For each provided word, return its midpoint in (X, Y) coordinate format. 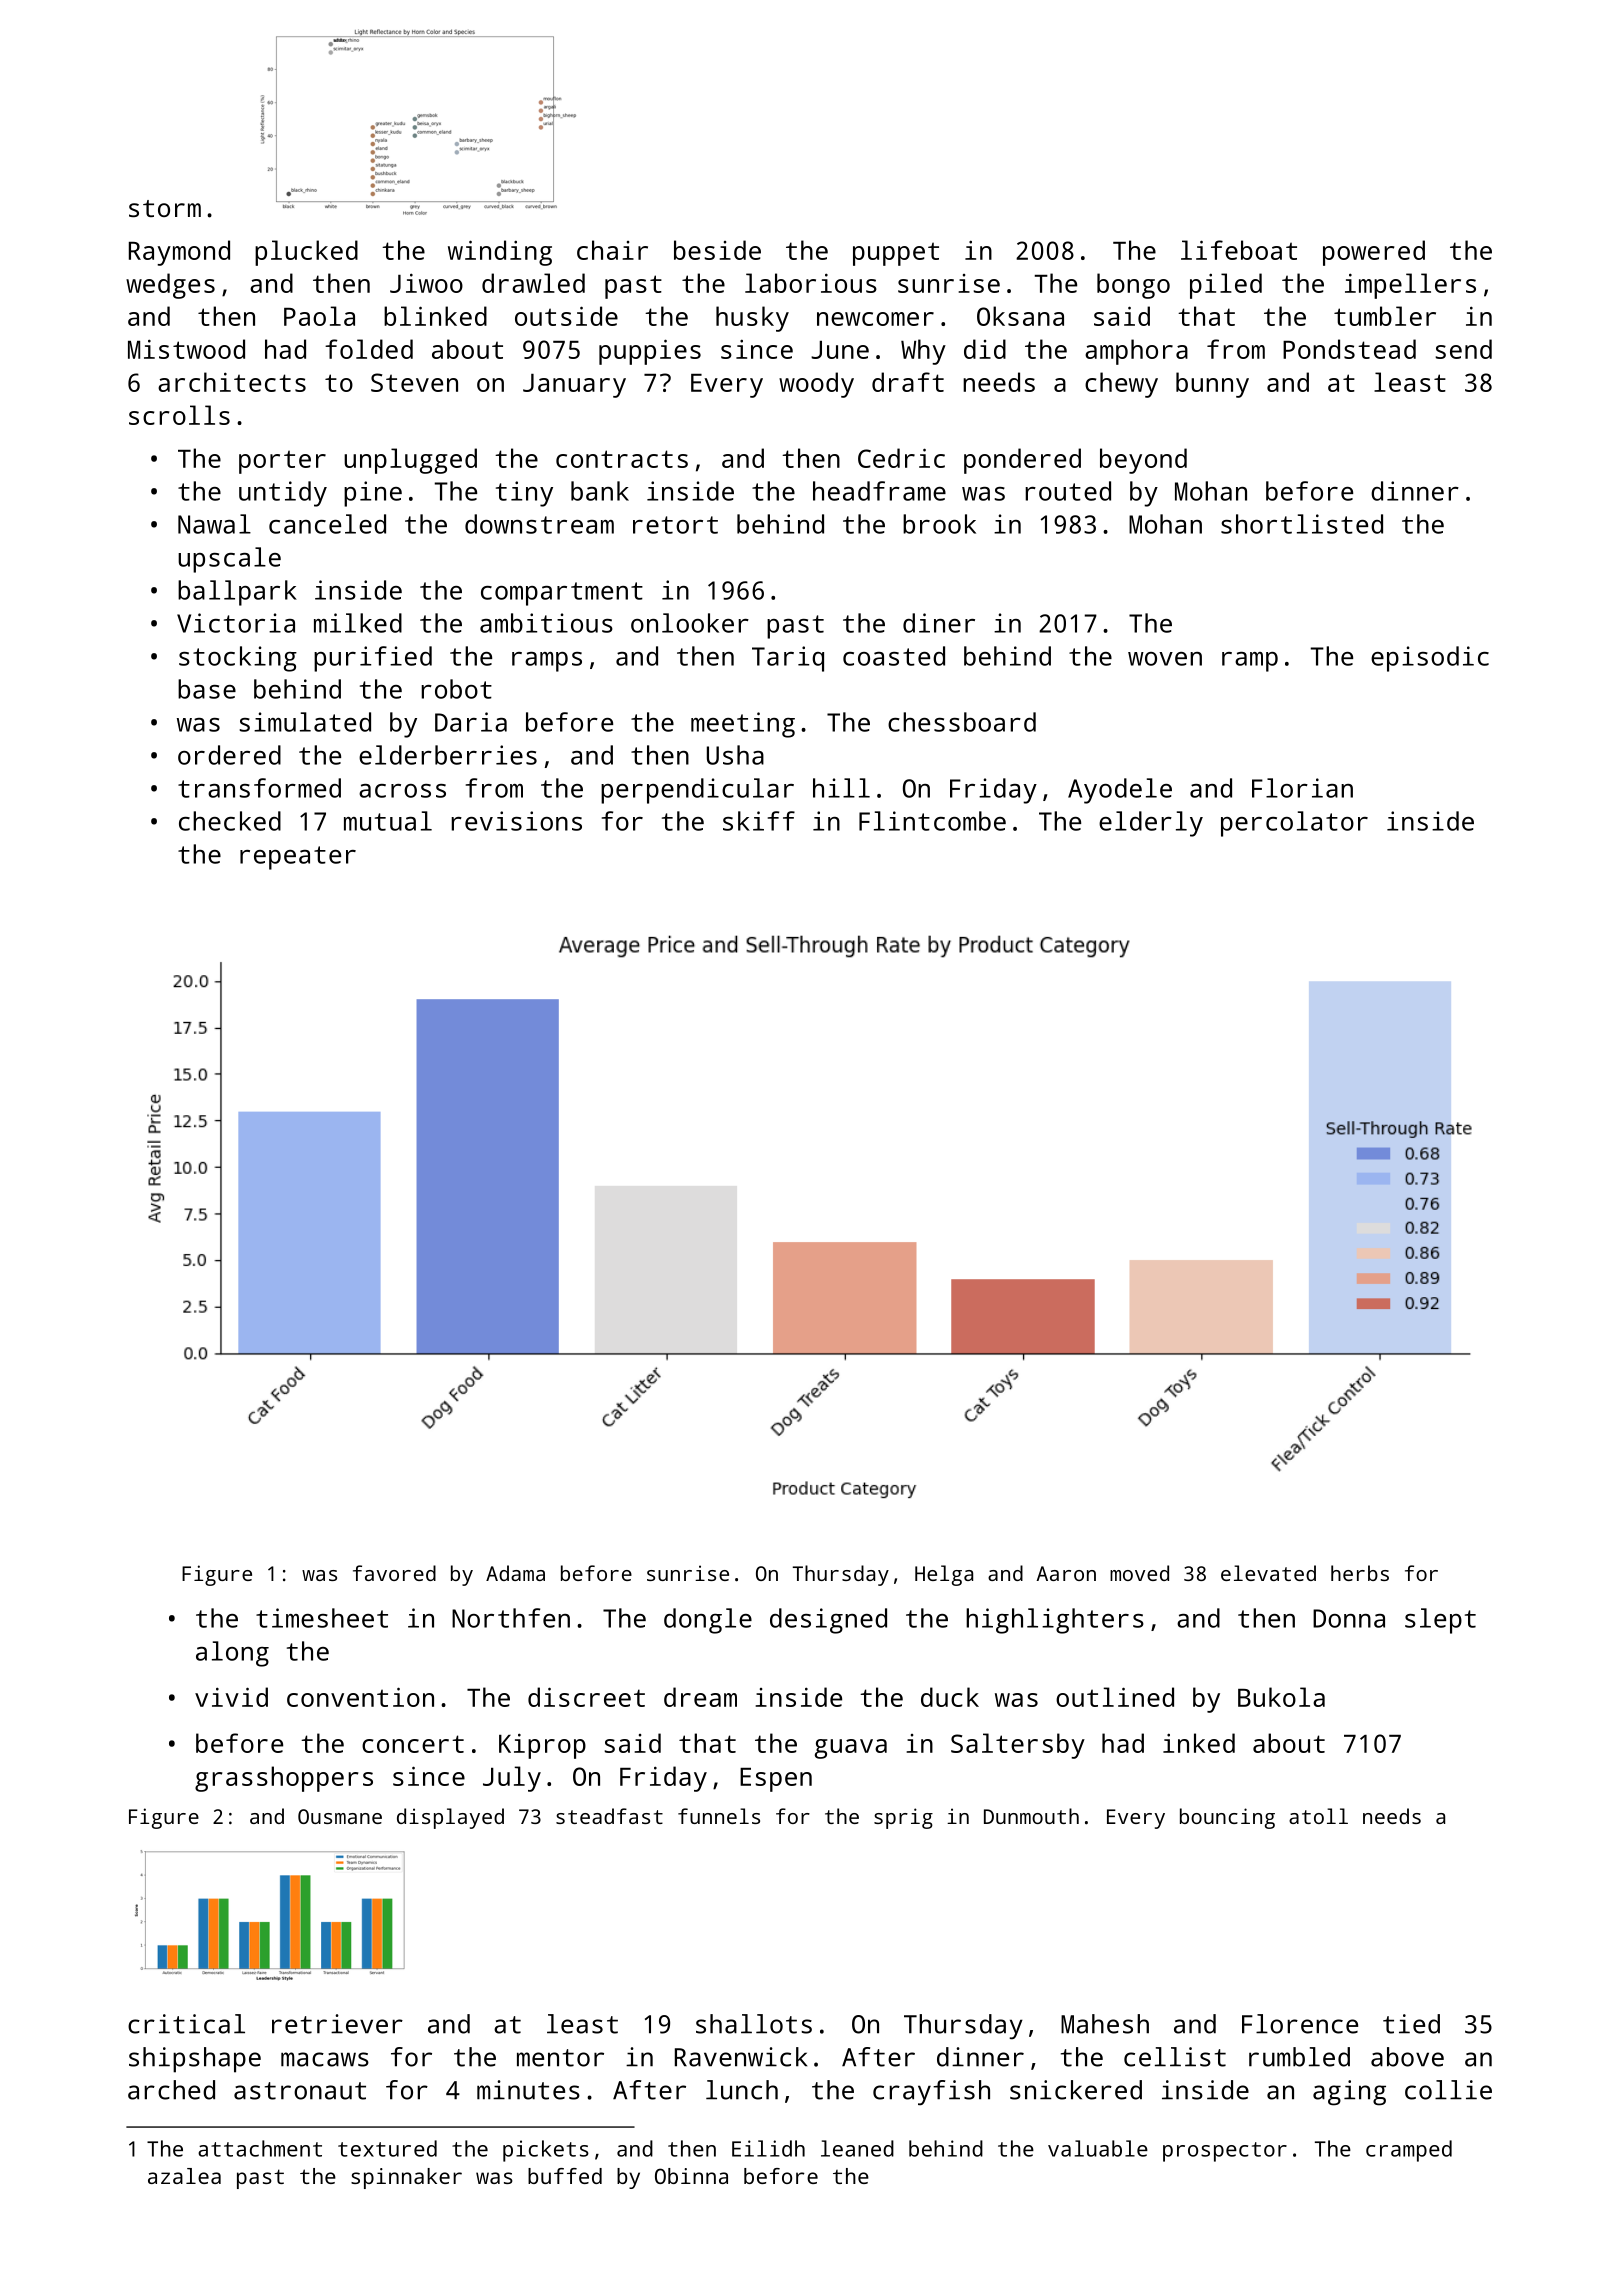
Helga (944, 1575)
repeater (298, 858)
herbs (1360, 1573)
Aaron (1066, 1573)
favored (394, 1573)
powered (1374, 253)
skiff (759, 821)
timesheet (322, 1618)
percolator (1294, 824)
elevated (1268, 1573)
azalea (184, 2176)
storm (165, 208)
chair (612, 250)
